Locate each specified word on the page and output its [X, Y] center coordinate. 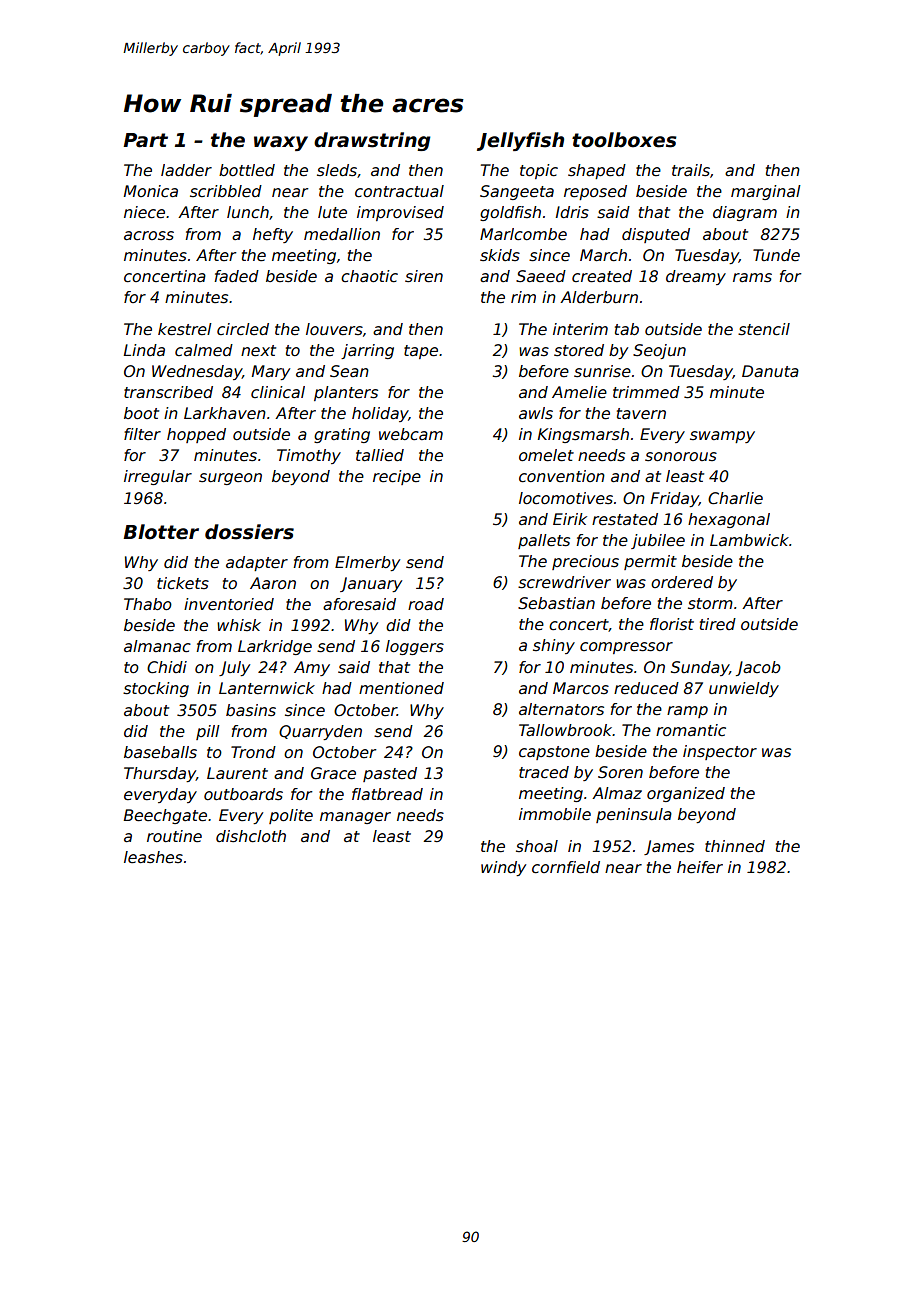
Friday [675, 499]
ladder [186, 170]
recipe [397, 477]
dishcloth [251, 836]
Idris [572, 212]
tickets [183, 583]
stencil [764, 329]
